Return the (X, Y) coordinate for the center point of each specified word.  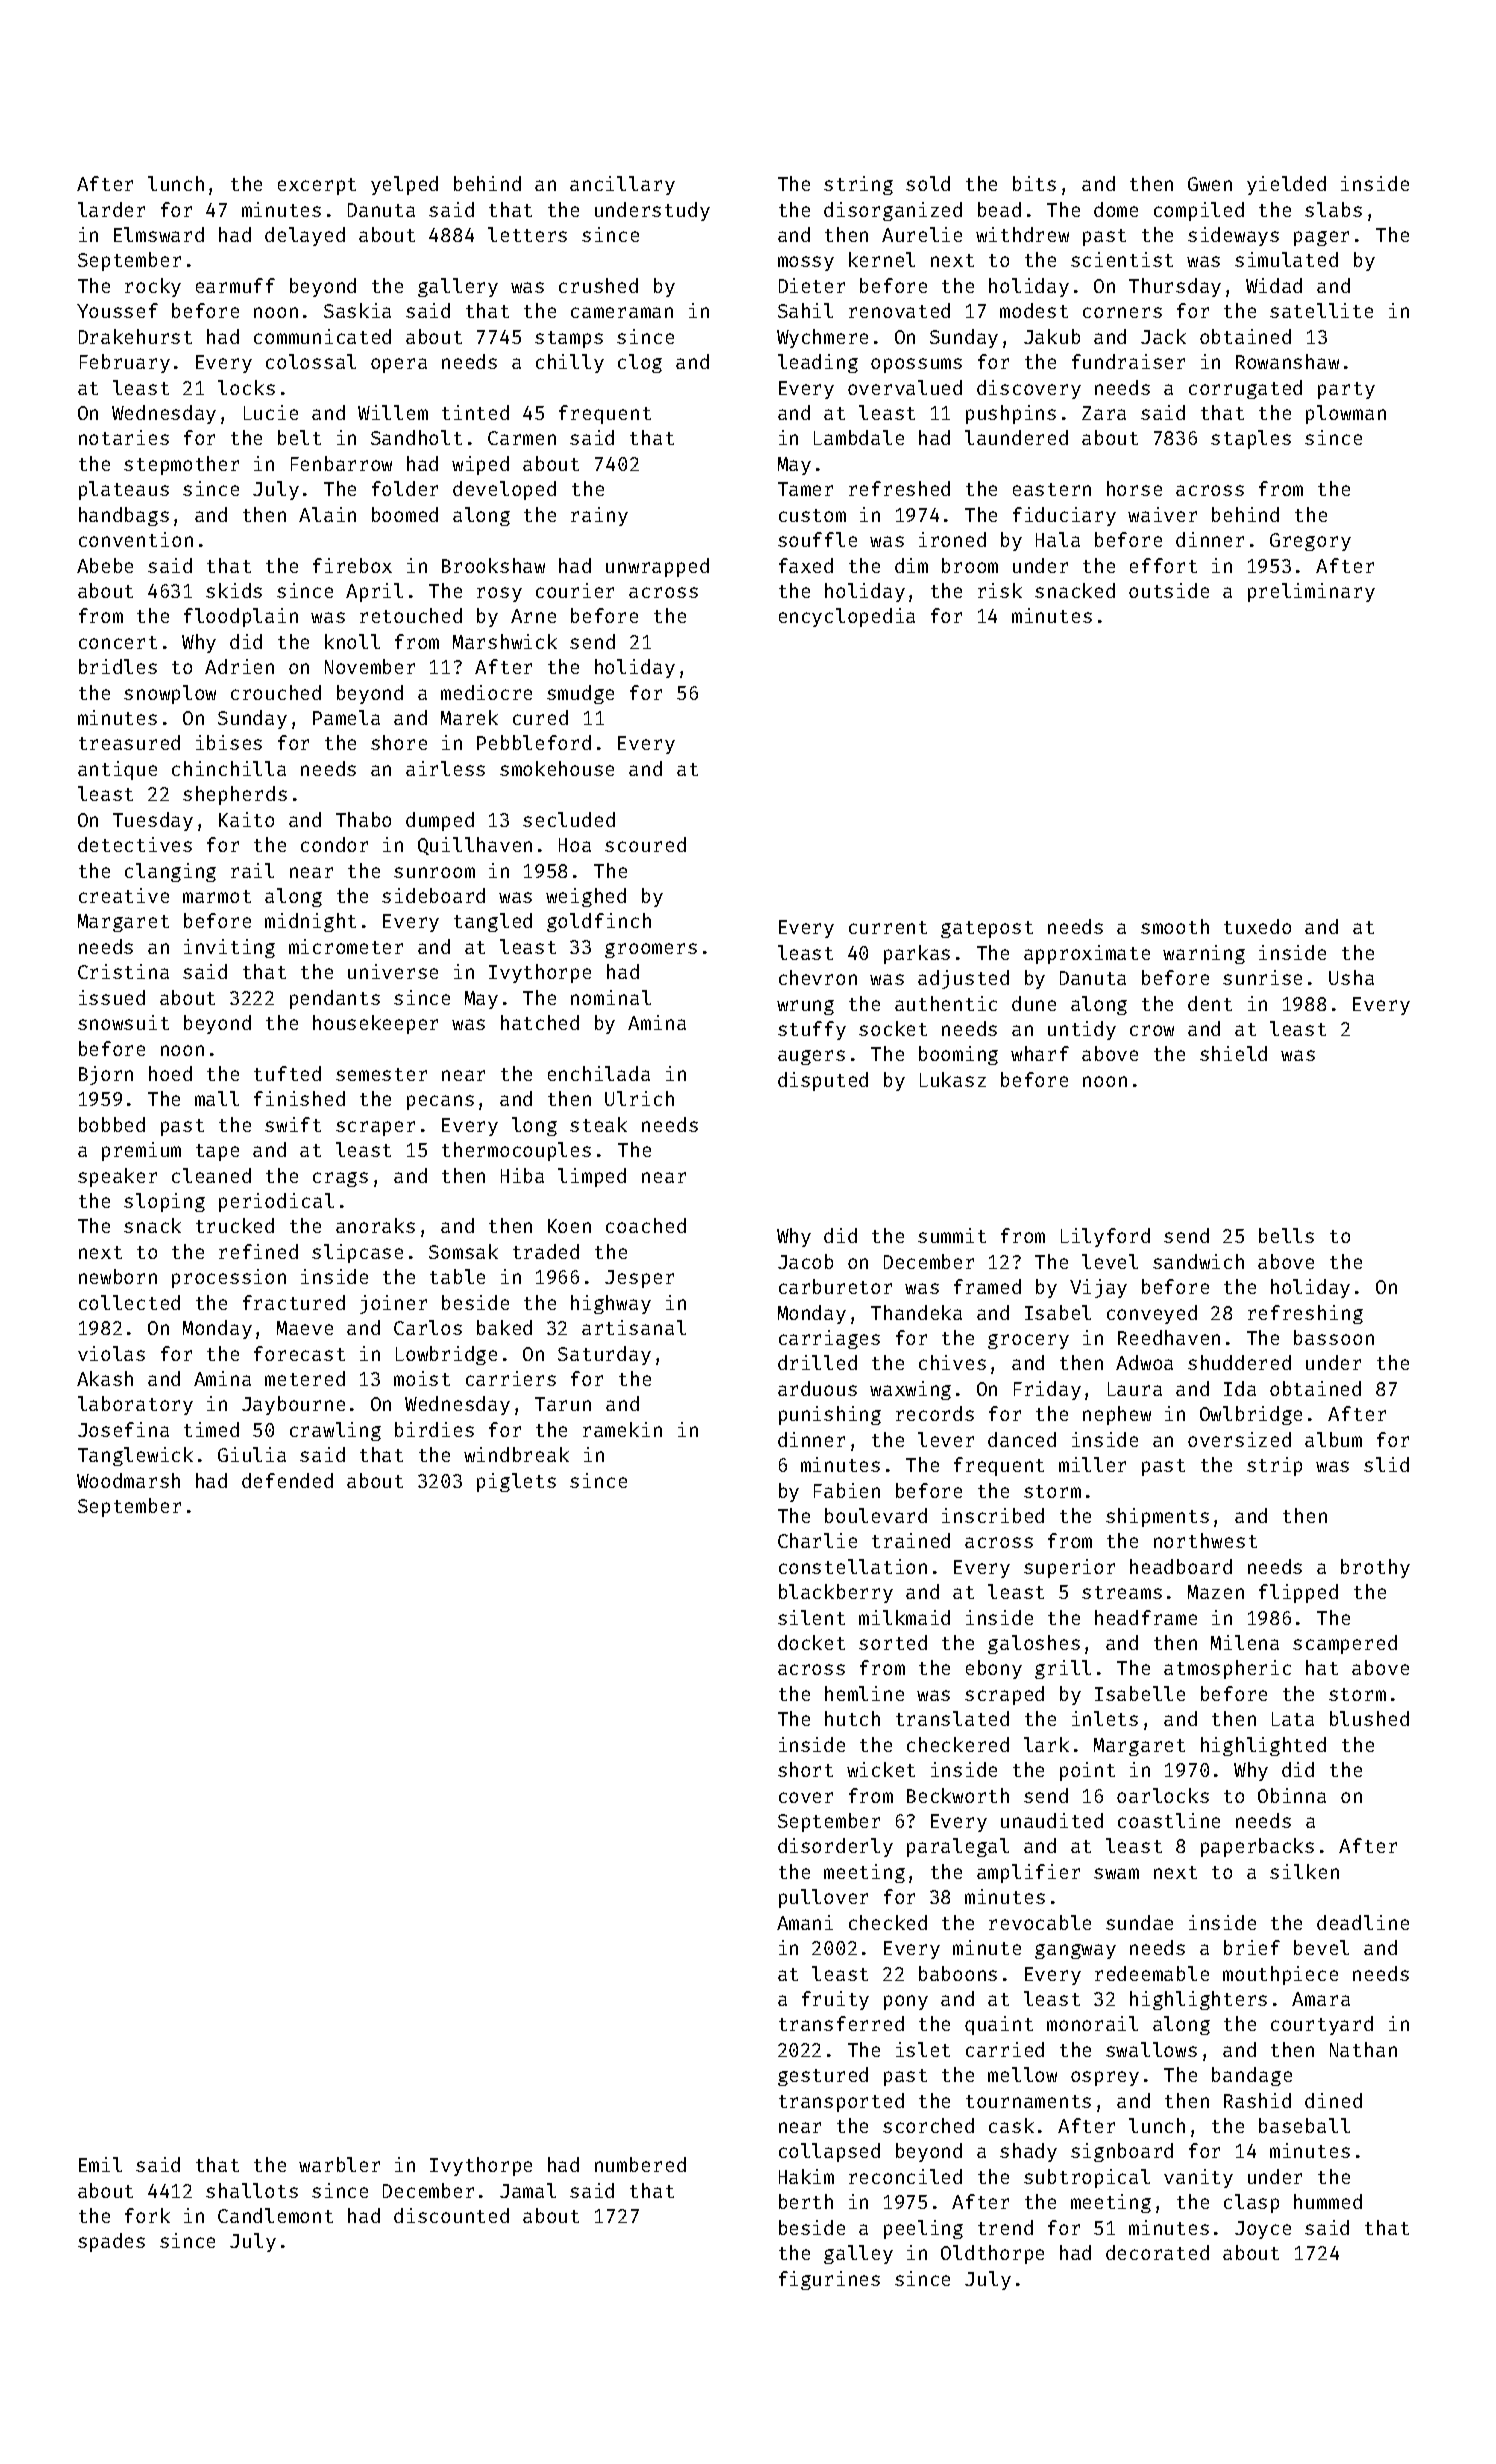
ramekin (622, 1429)
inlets (1105, 1718)
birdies (434, 1429)
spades (111, 2242)
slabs (1333, 209)
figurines (829, 2280)
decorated (1157, 2252)
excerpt (317, 186)
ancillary (622, 185)
